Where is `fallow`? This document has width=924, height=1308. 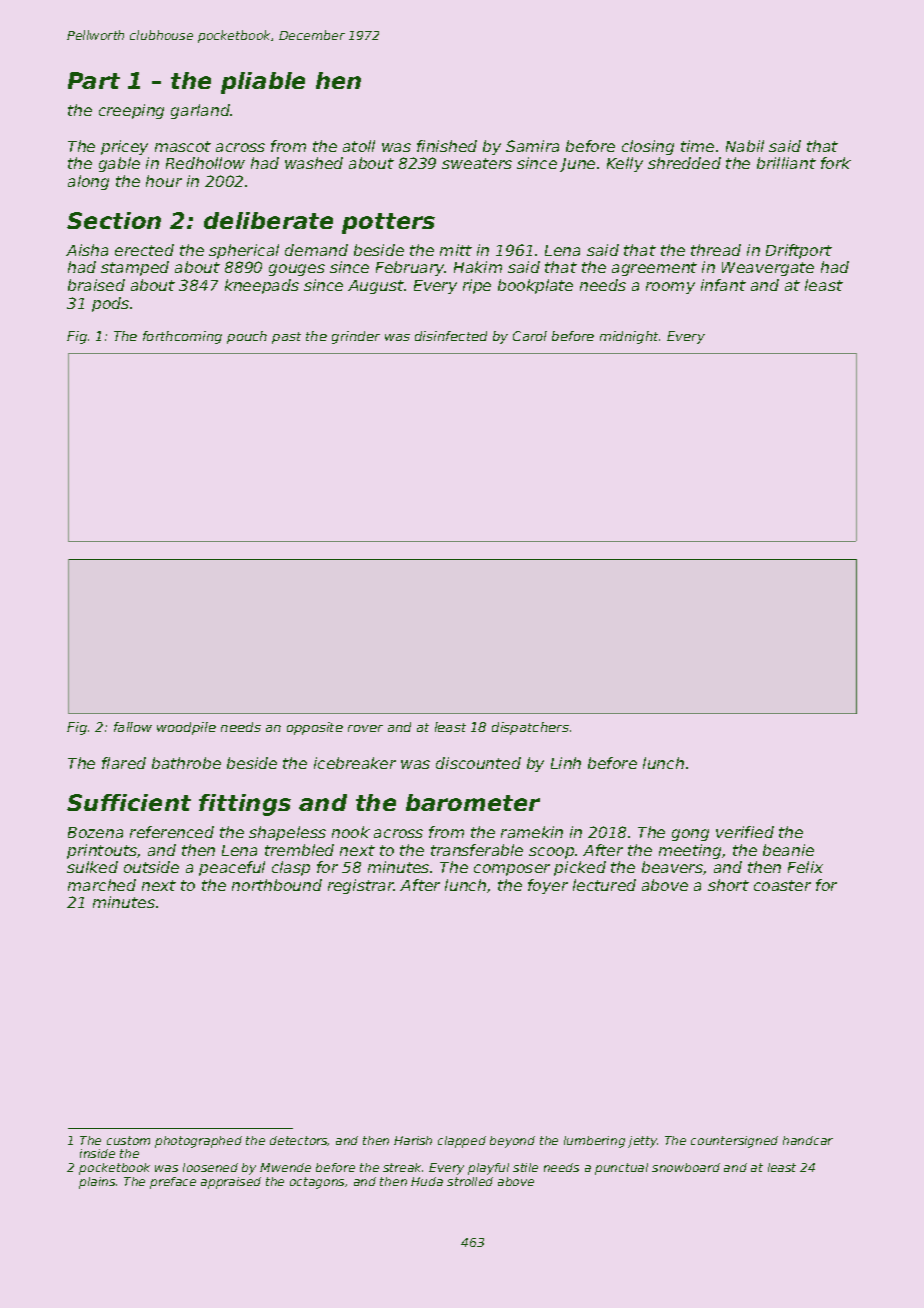
fallow is located at coordinates (133, 727).
